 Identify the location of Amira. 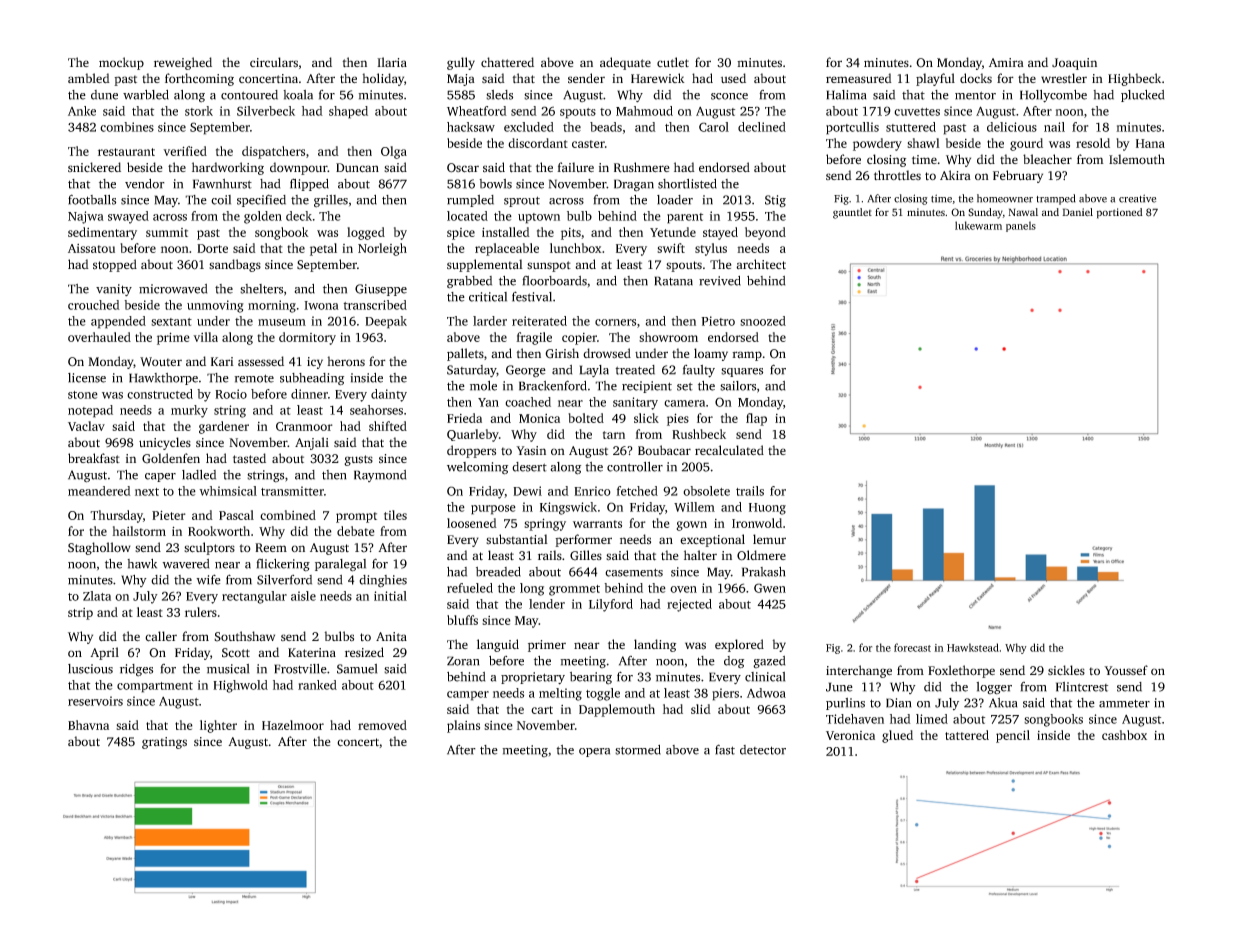
(1006, 62).
